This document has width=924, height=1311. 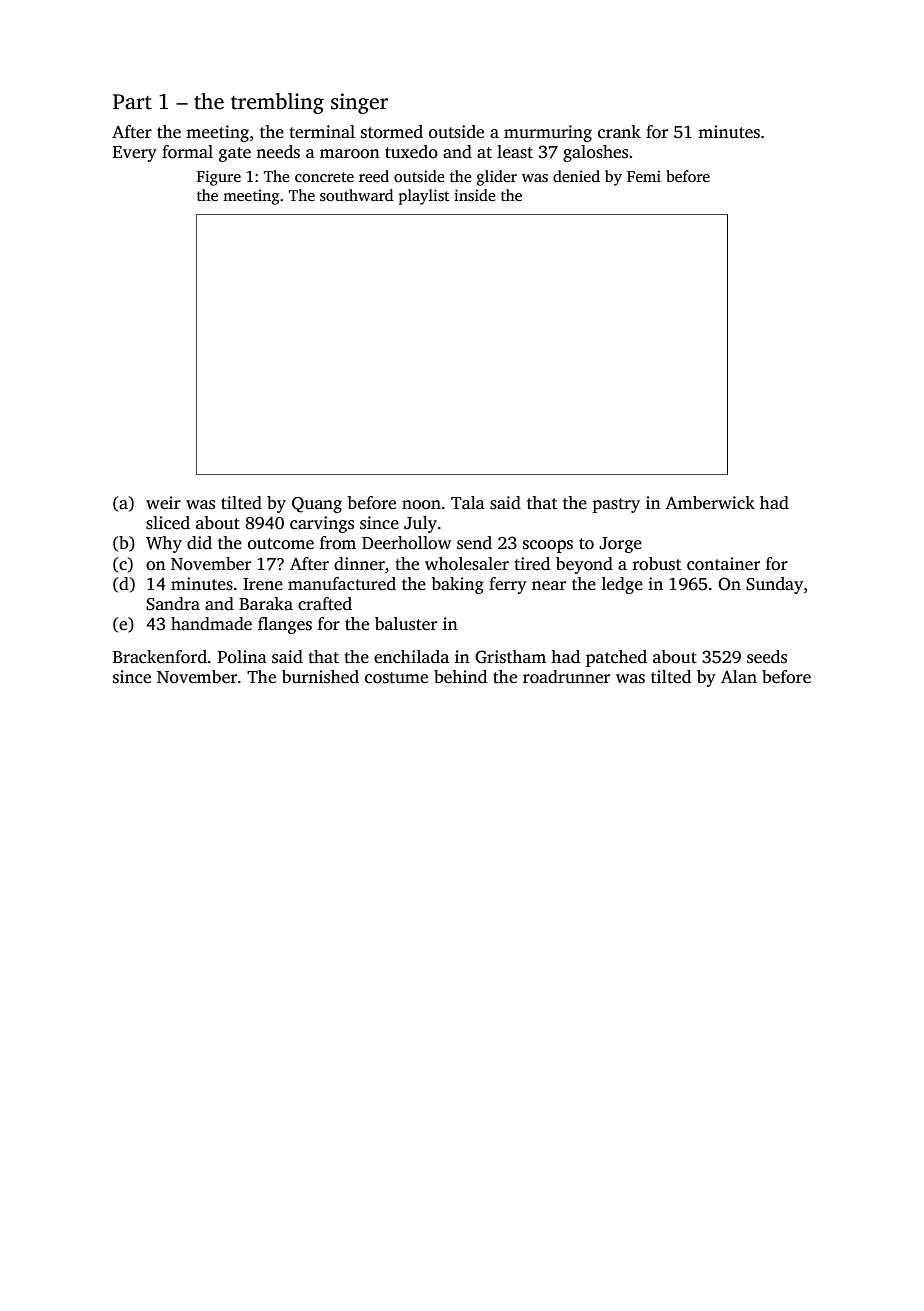 What do you see at coordinates (616, 505) in the document?
I see `pastry` at bounding box center [616, 505].
